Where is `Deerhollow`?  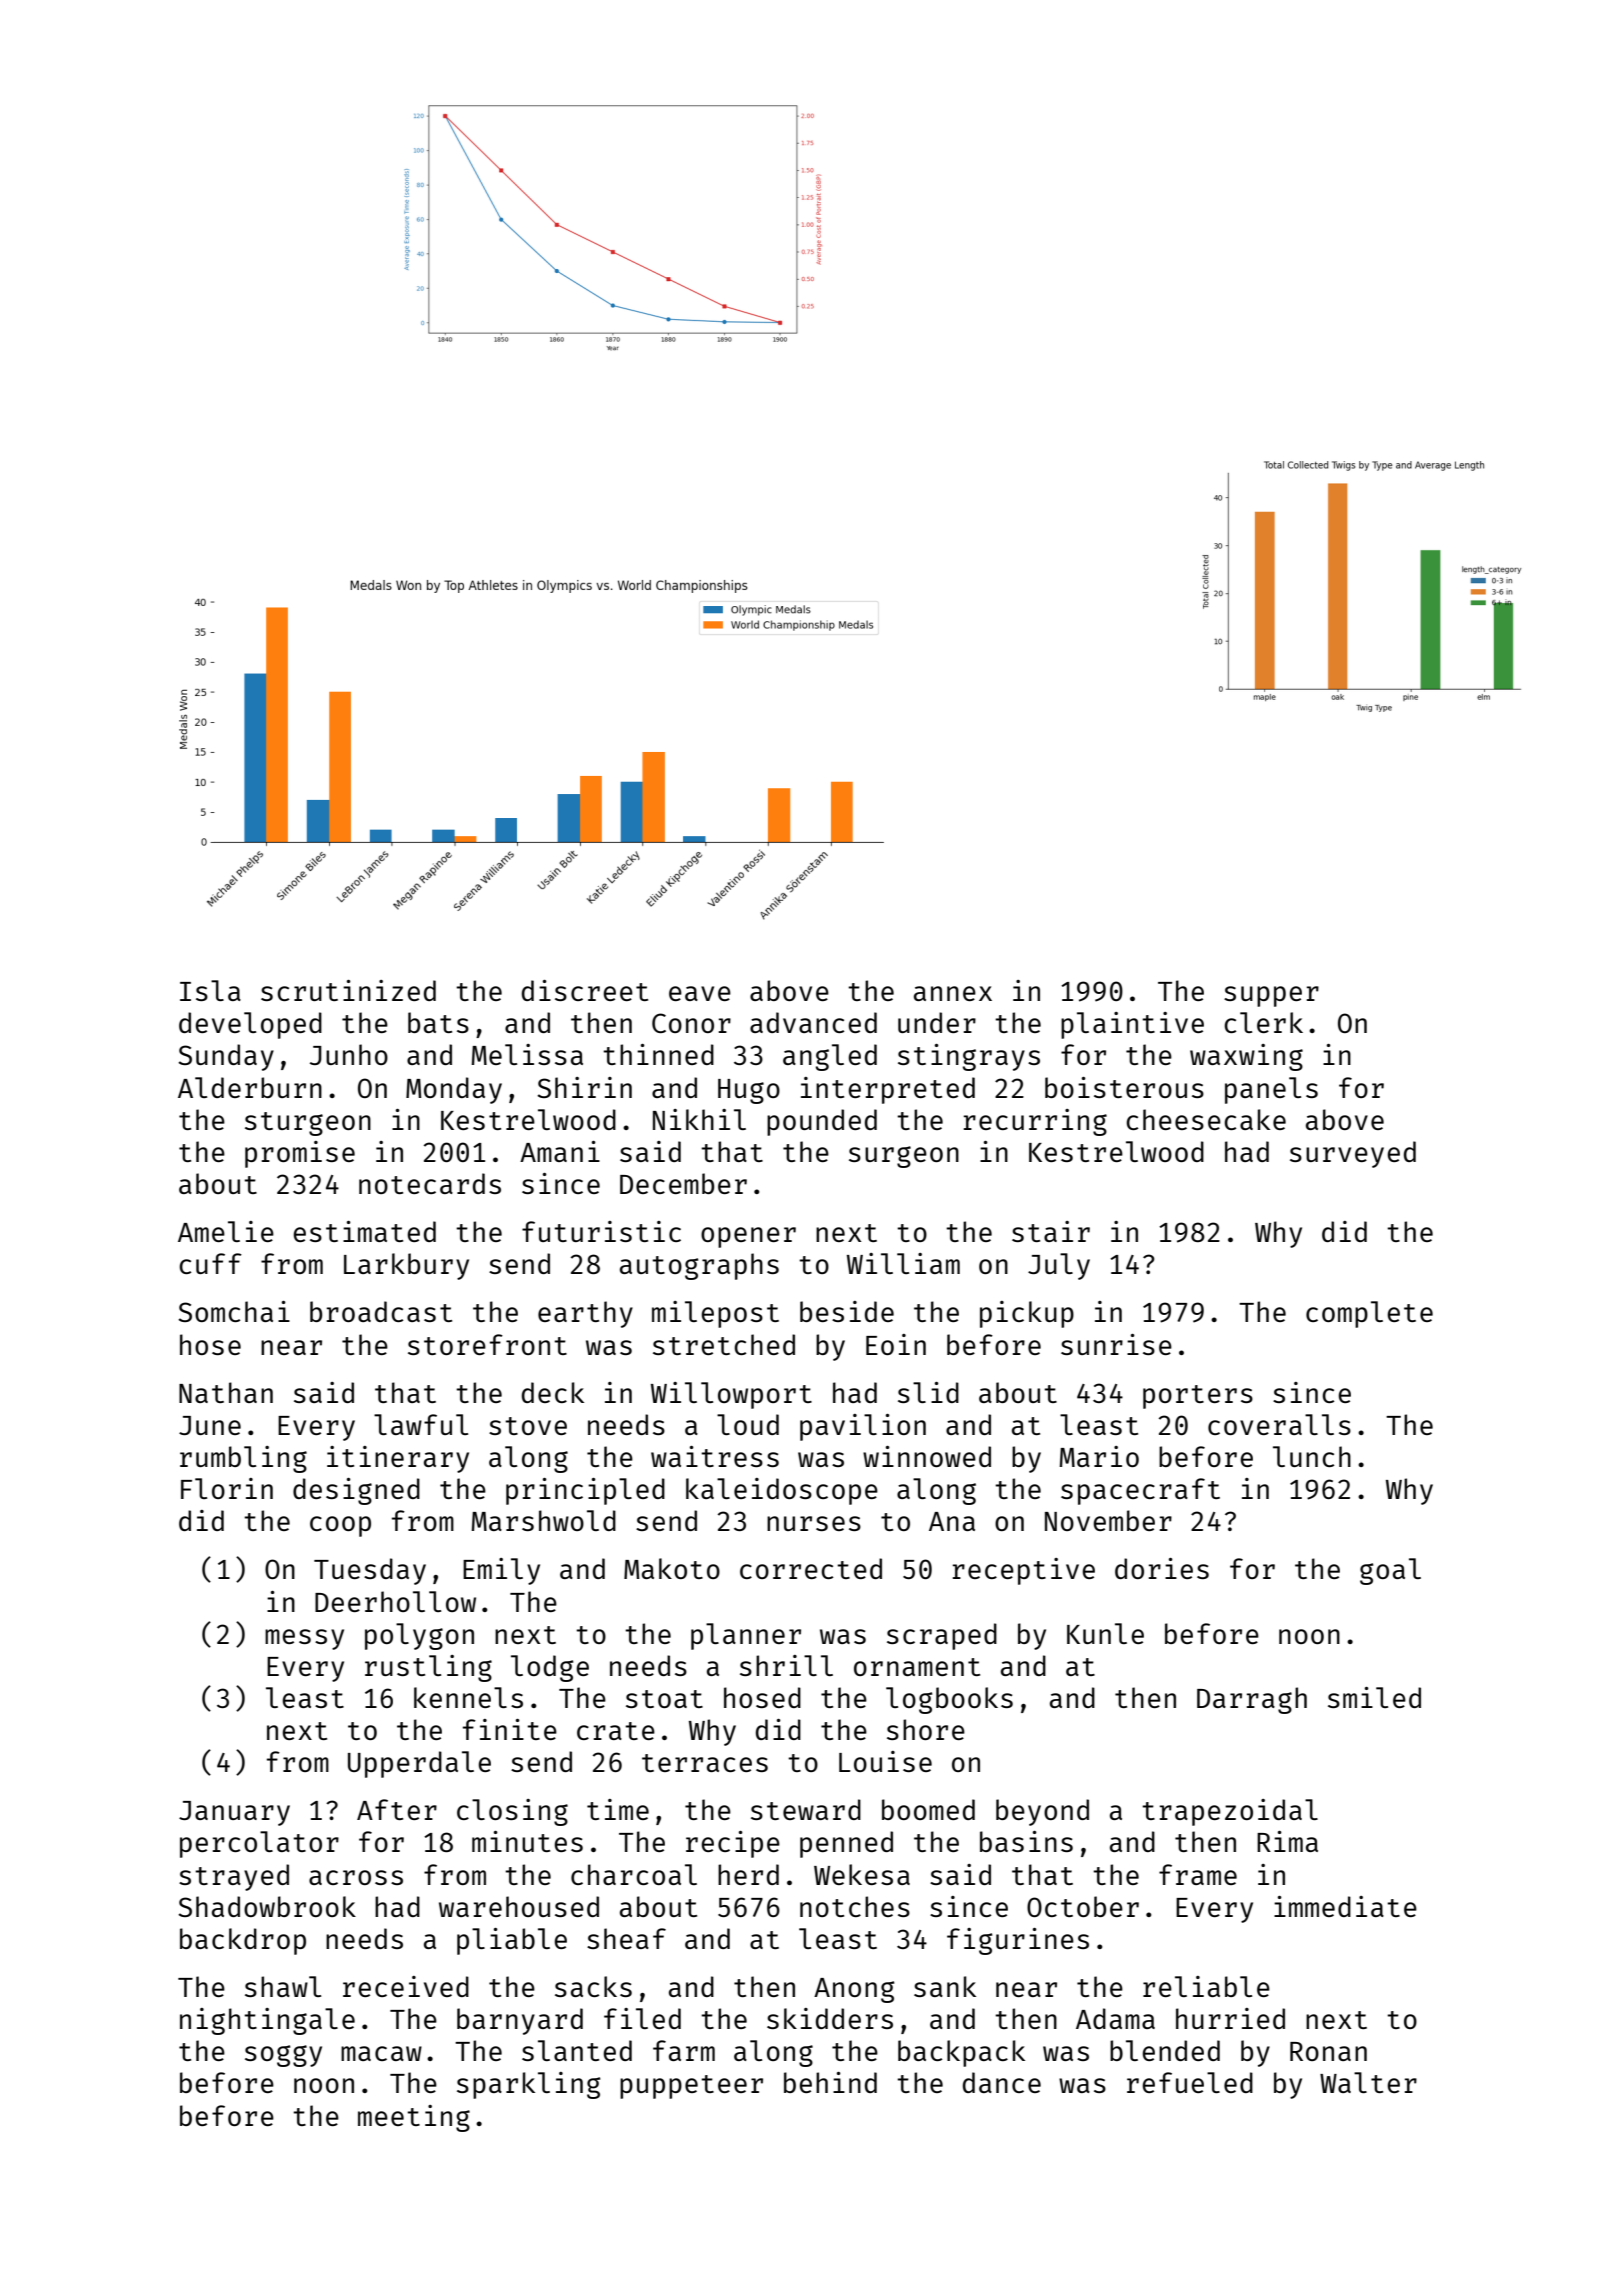
Deerhollow is located at coordinates (395, 1601).
